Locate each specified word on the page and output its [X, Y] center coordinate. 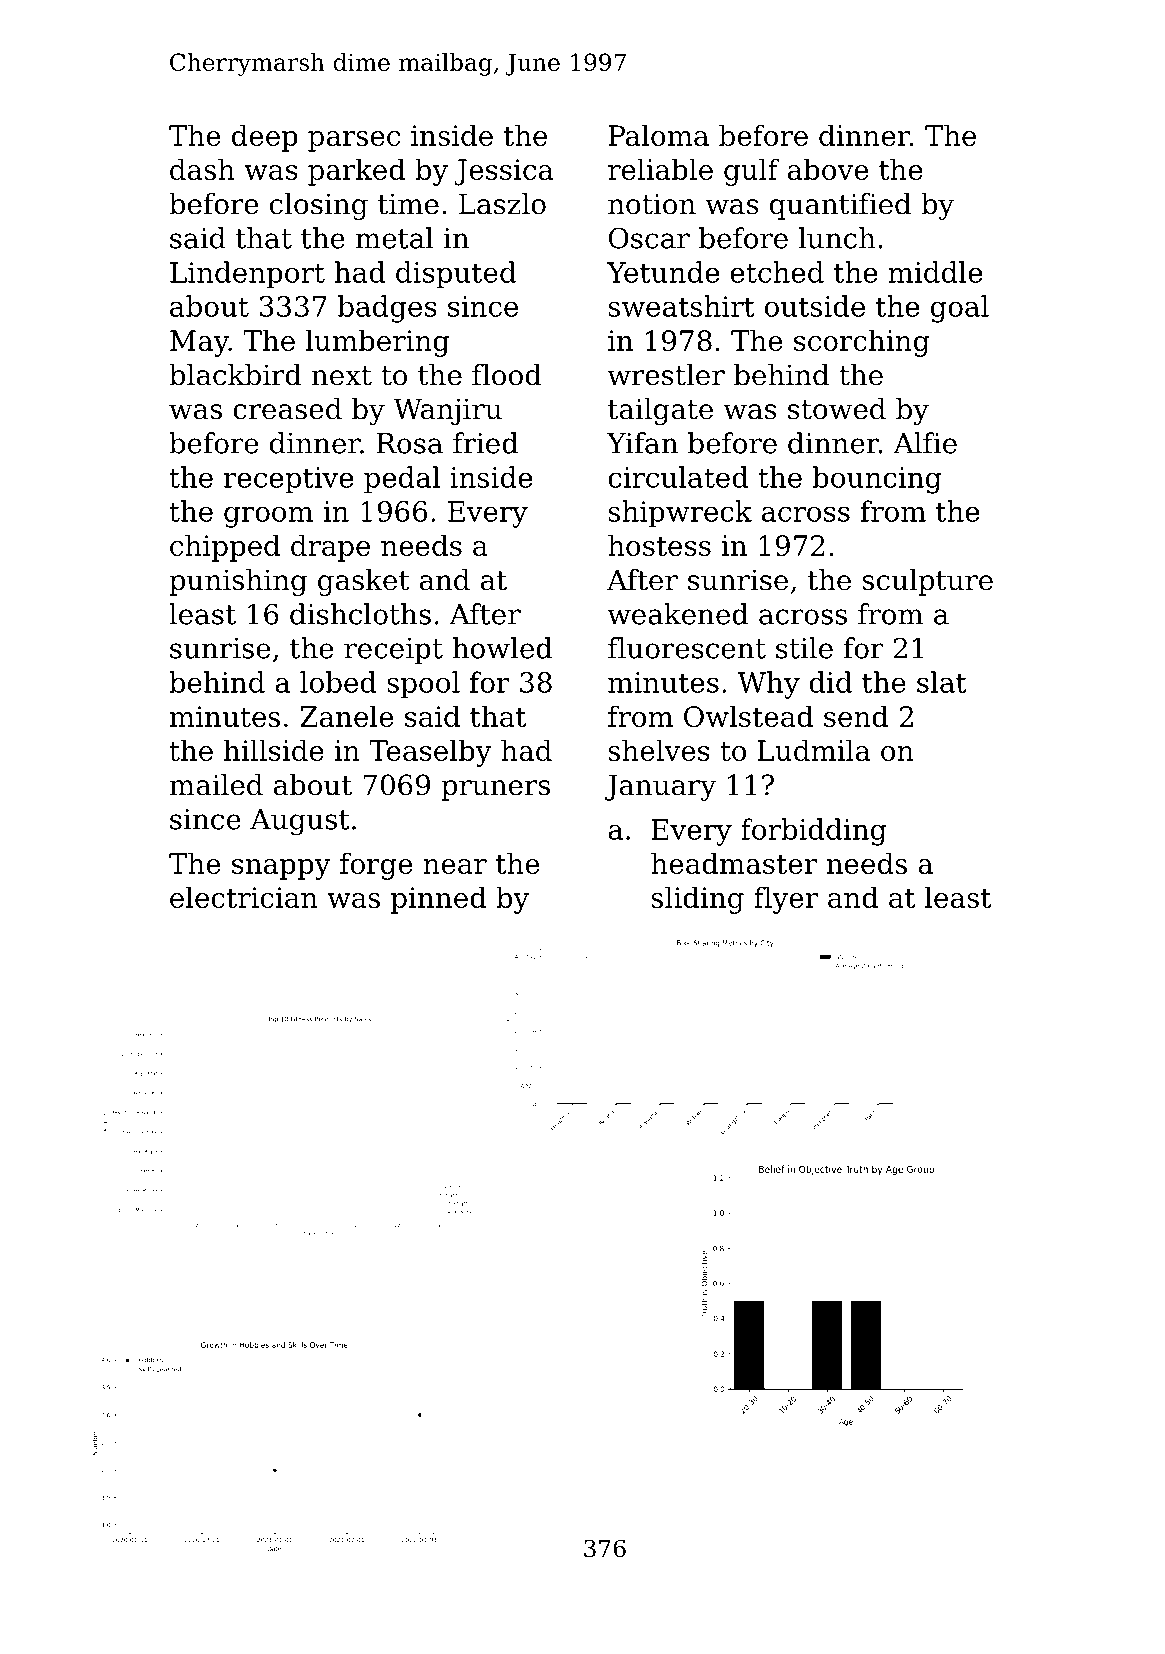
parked [356, 172]
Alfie [925, 443]
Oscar [649, 238]
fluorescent [687, 648]
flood [506, 375]
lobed [338, 682]
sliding [698, 900]
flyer [786, 900]
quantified [840, 206]
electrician [244, 897]
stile [804, 648]
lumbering [377, 343]
